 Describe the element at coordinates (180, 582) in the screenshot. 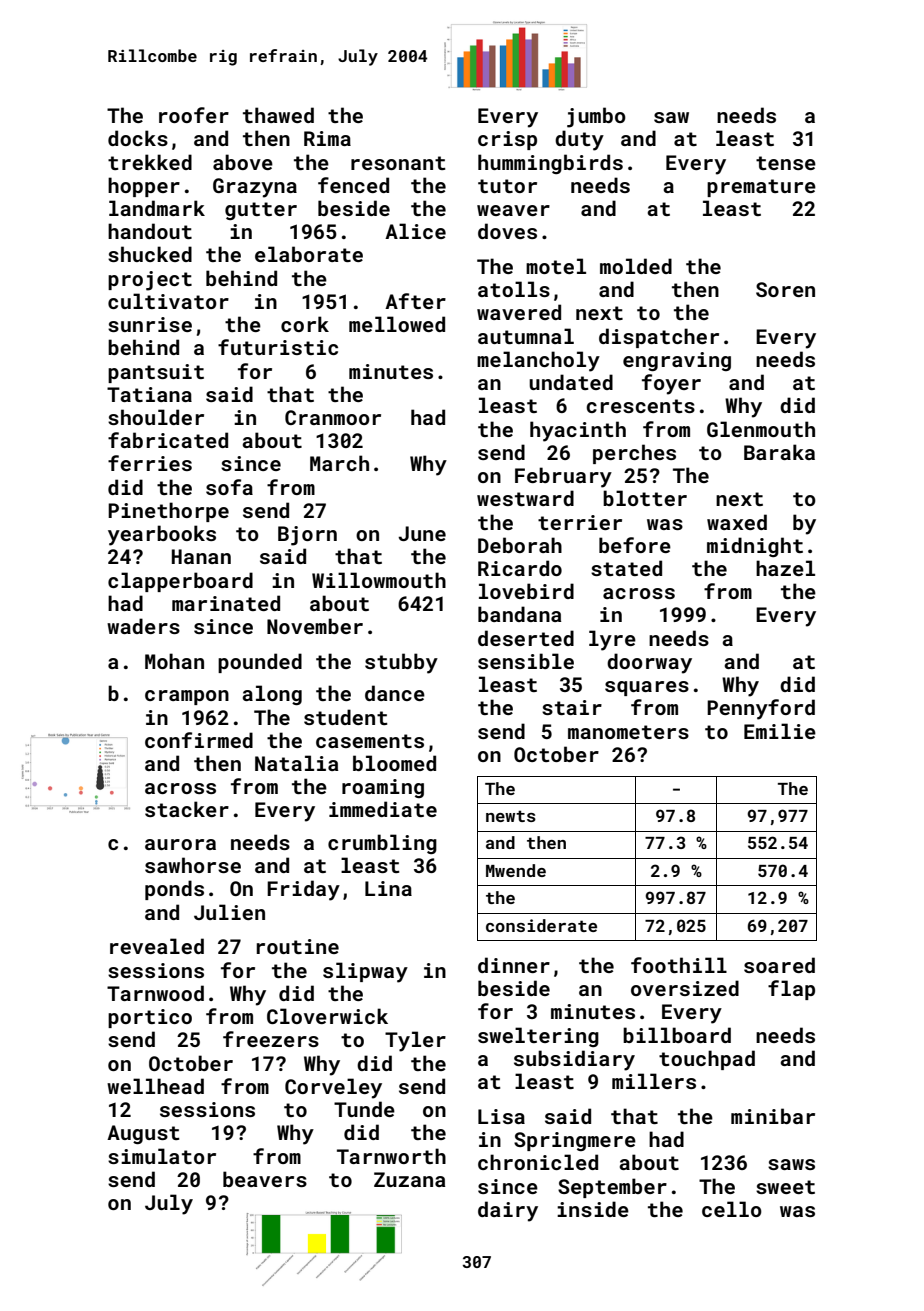

I see `clapperboard` at that location.
